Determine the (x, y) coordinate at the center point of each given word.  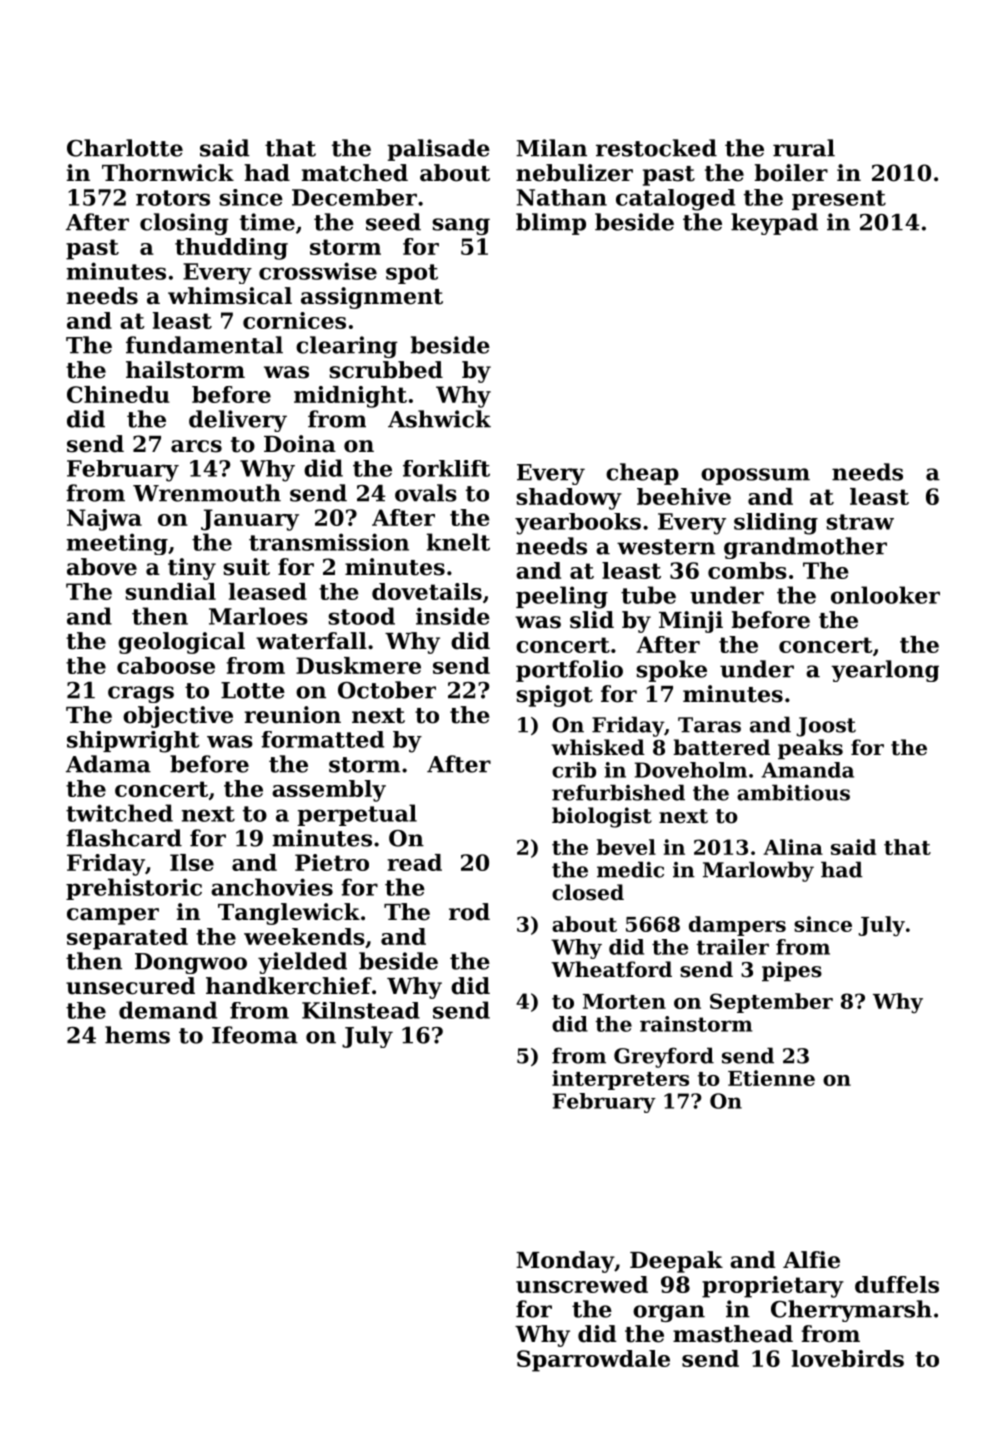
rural (804, 148)
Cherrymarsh (851, 1311)
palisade (439, 150)
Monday (565, 1262)
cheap (642, 474)
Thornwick (168, 173)
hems (137, 1035)
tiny (192, 569)
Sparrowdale (593, 1361)
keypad (774, 224)
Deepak (676, 1262)
